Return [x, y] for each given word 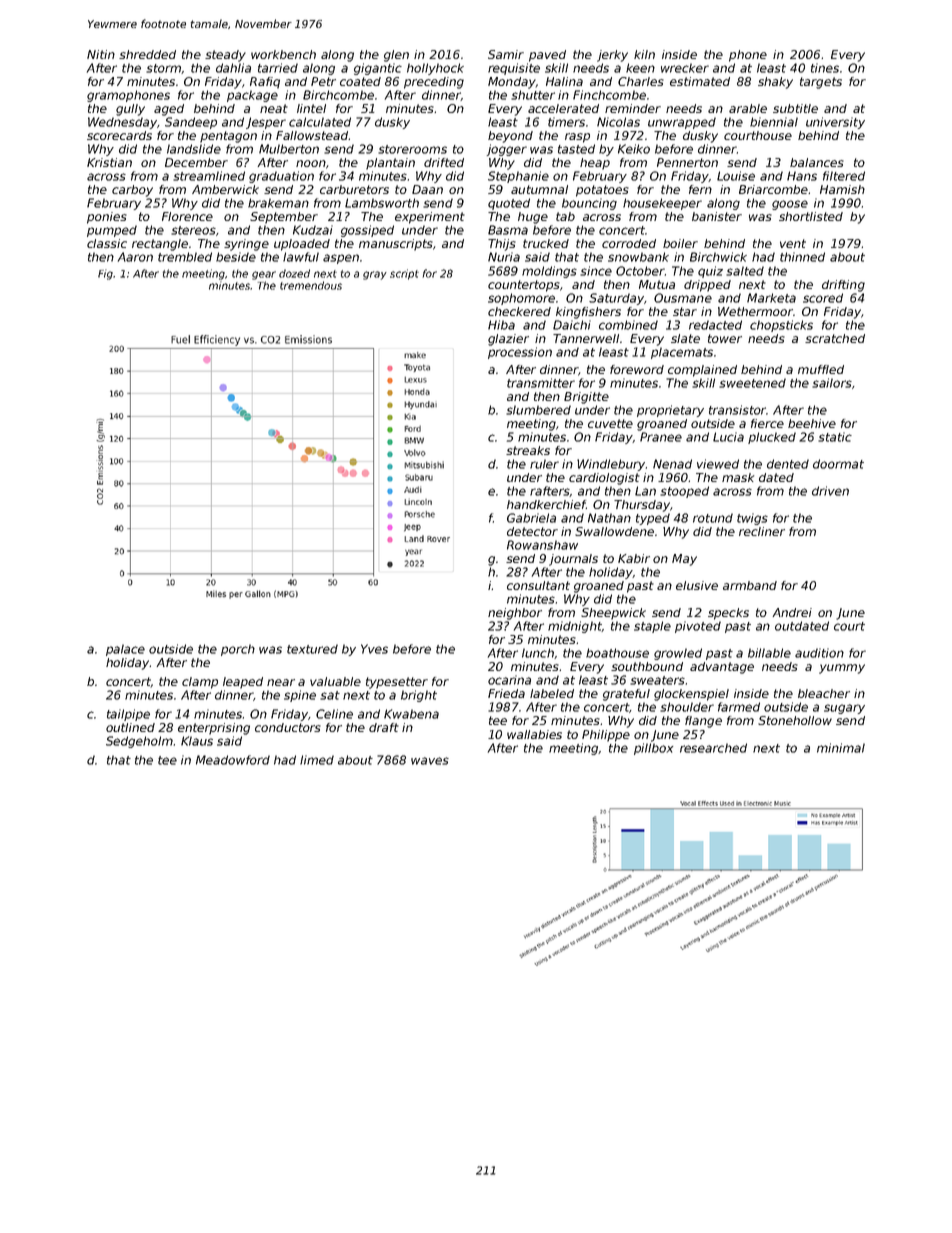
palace [125, 650]
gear [264, 275]
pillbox [653, 749]
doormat [838, 464]
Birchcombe [338, 95]
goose [790, 205]
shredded [147, 54]
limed [317, 760]
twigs [752, 519]
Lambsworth [382, 203]
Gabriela [531, 518]
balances [817, 162]
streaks [528, 450]
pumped [112, 231]
